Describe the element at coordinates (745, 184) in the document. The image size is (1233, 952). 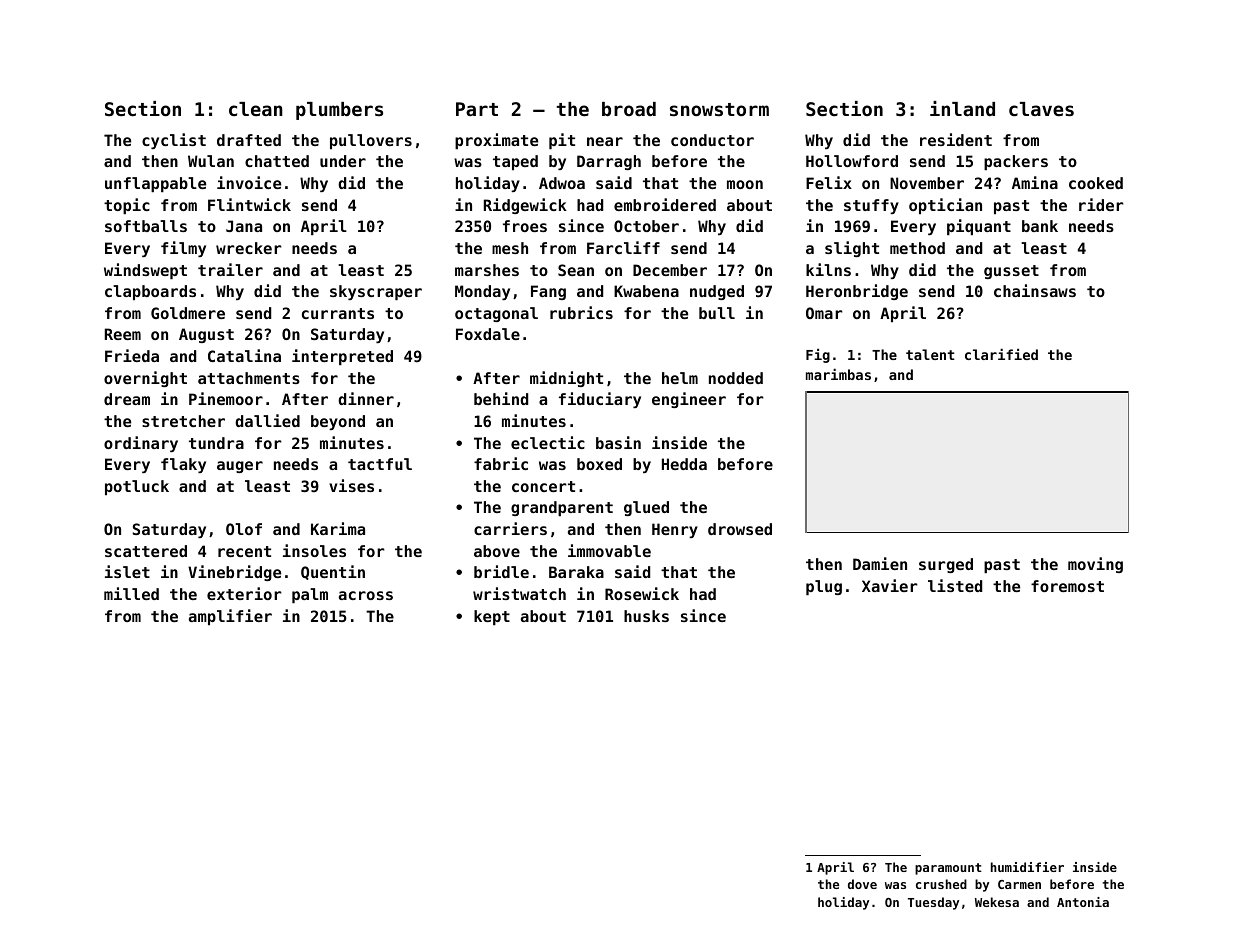
I see `moon` at that location.
